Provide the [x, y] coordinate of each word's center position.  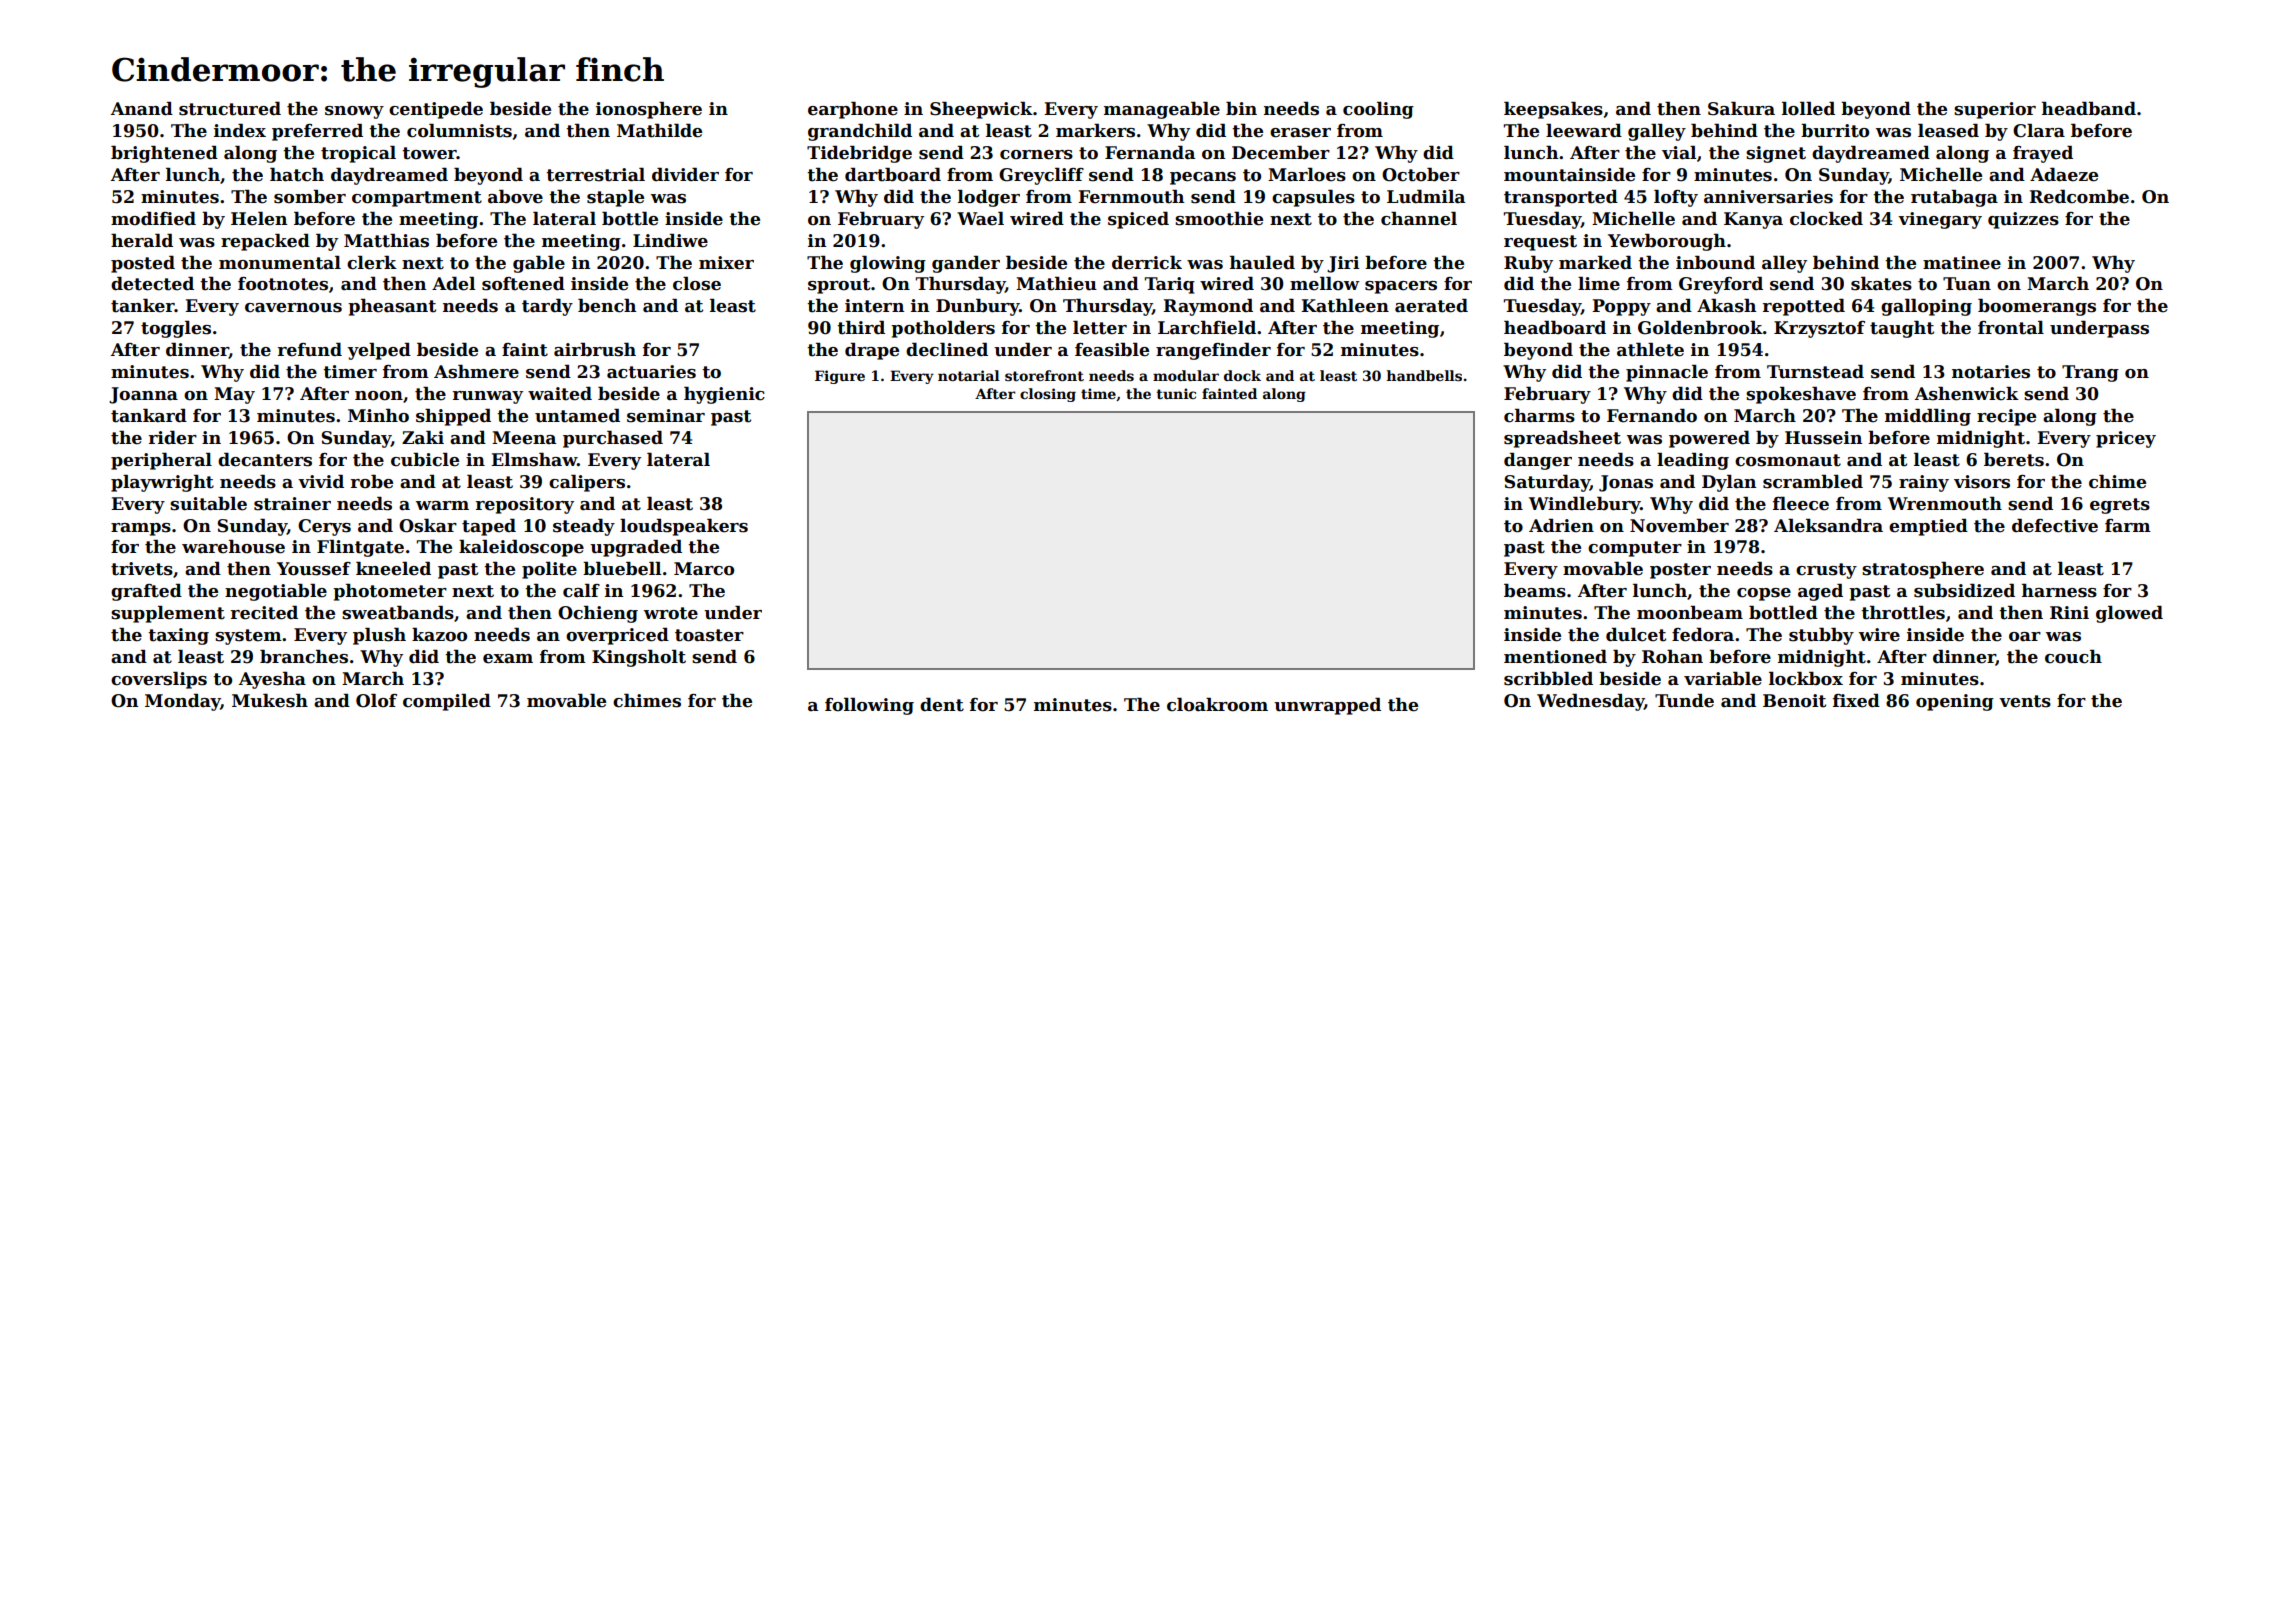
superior [1995, 110]
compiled [447, 702]
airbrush [595, 350]
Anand [142, 109]
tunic [1176, 393]
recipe [2006, 417]
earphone [853, 110]
